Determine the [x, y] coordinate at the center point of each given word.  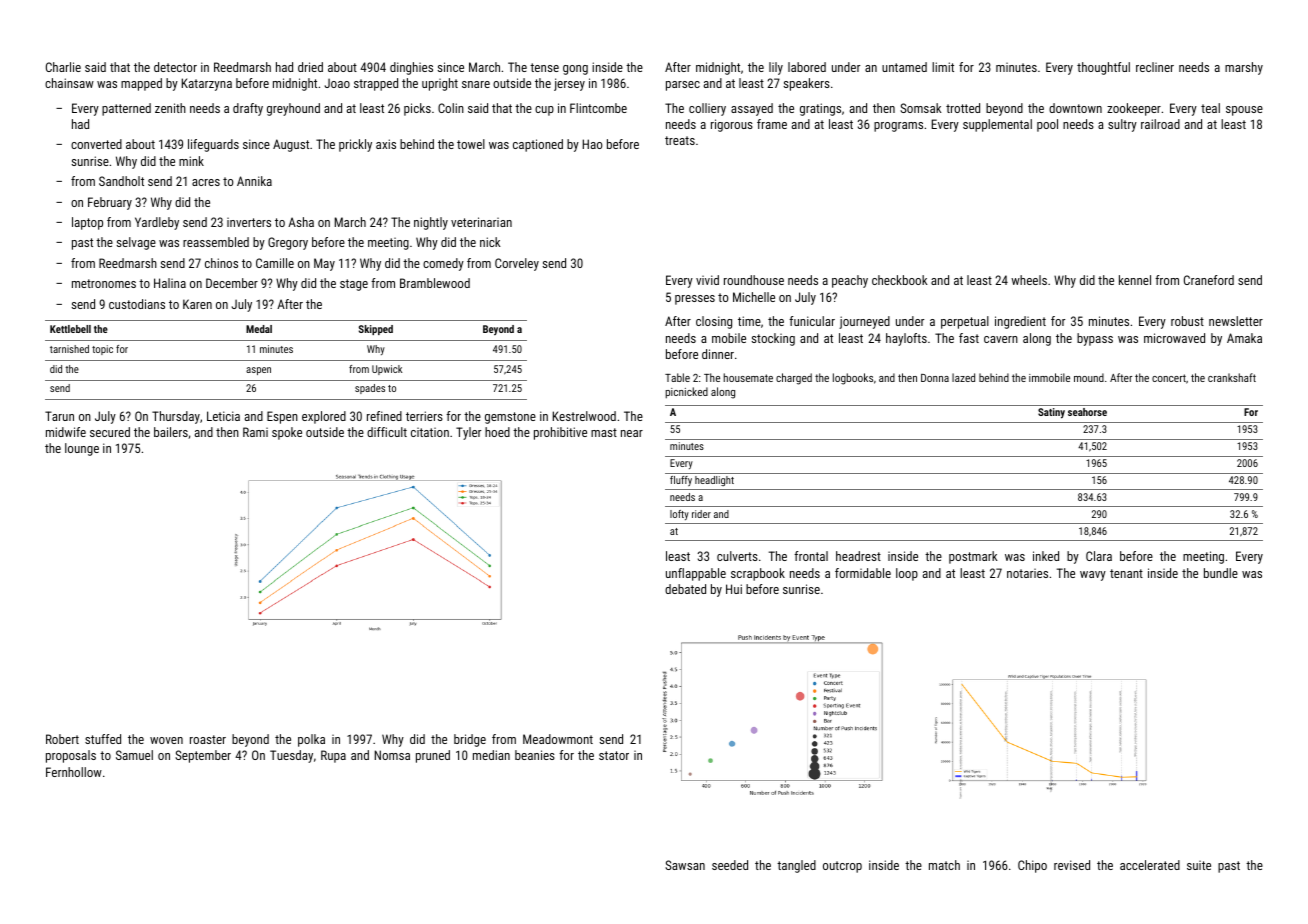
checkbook [900, 280]
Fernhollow [74, 772]
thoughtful [1103, 68]
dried [310, 67]
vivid [707, 280]
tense [544, 67]
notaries [1027, 573]
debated [685, 589]
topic [102, 350]
